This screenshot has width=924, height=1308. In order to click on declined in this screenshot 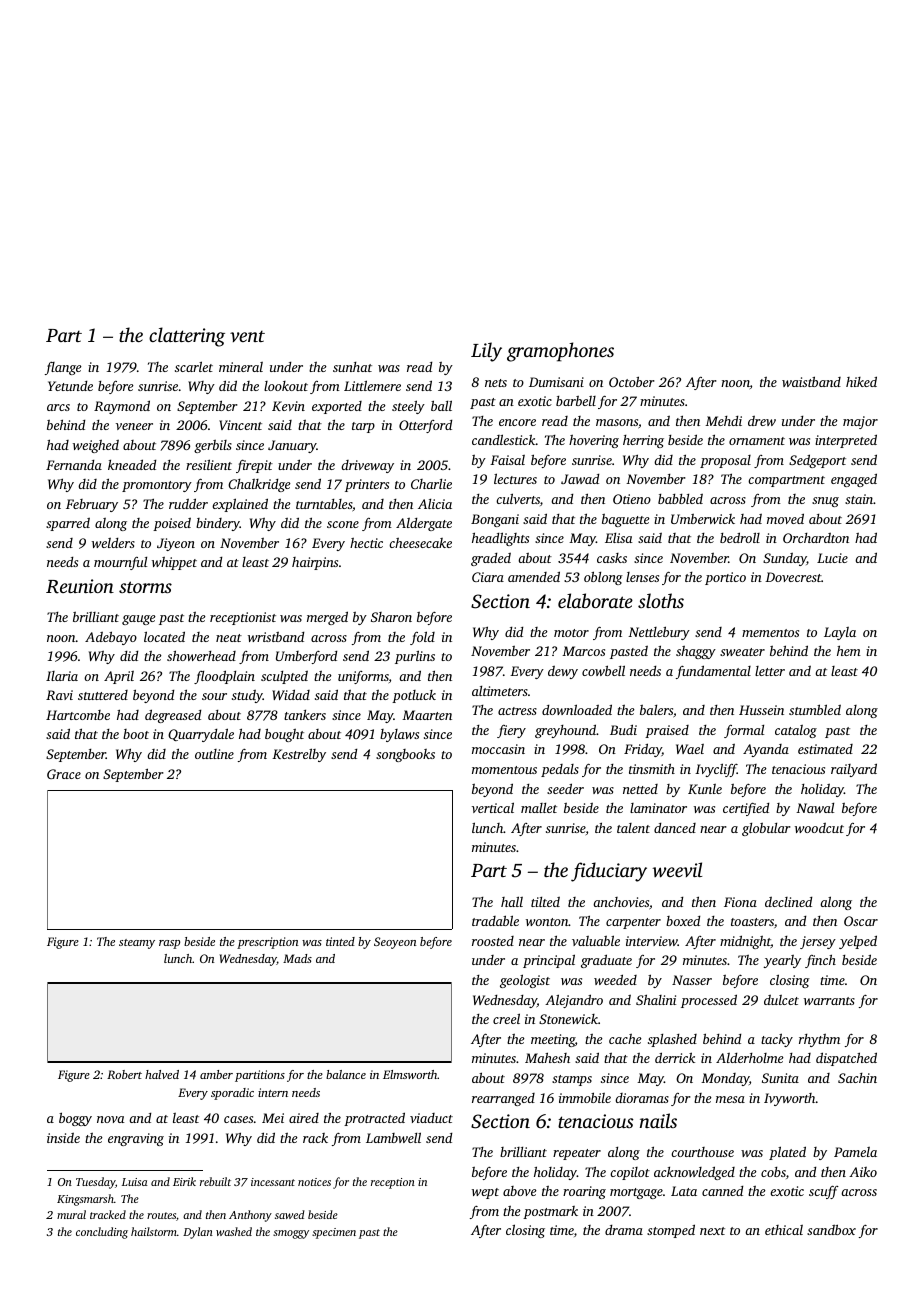, I will do `click(788, 902)`.
